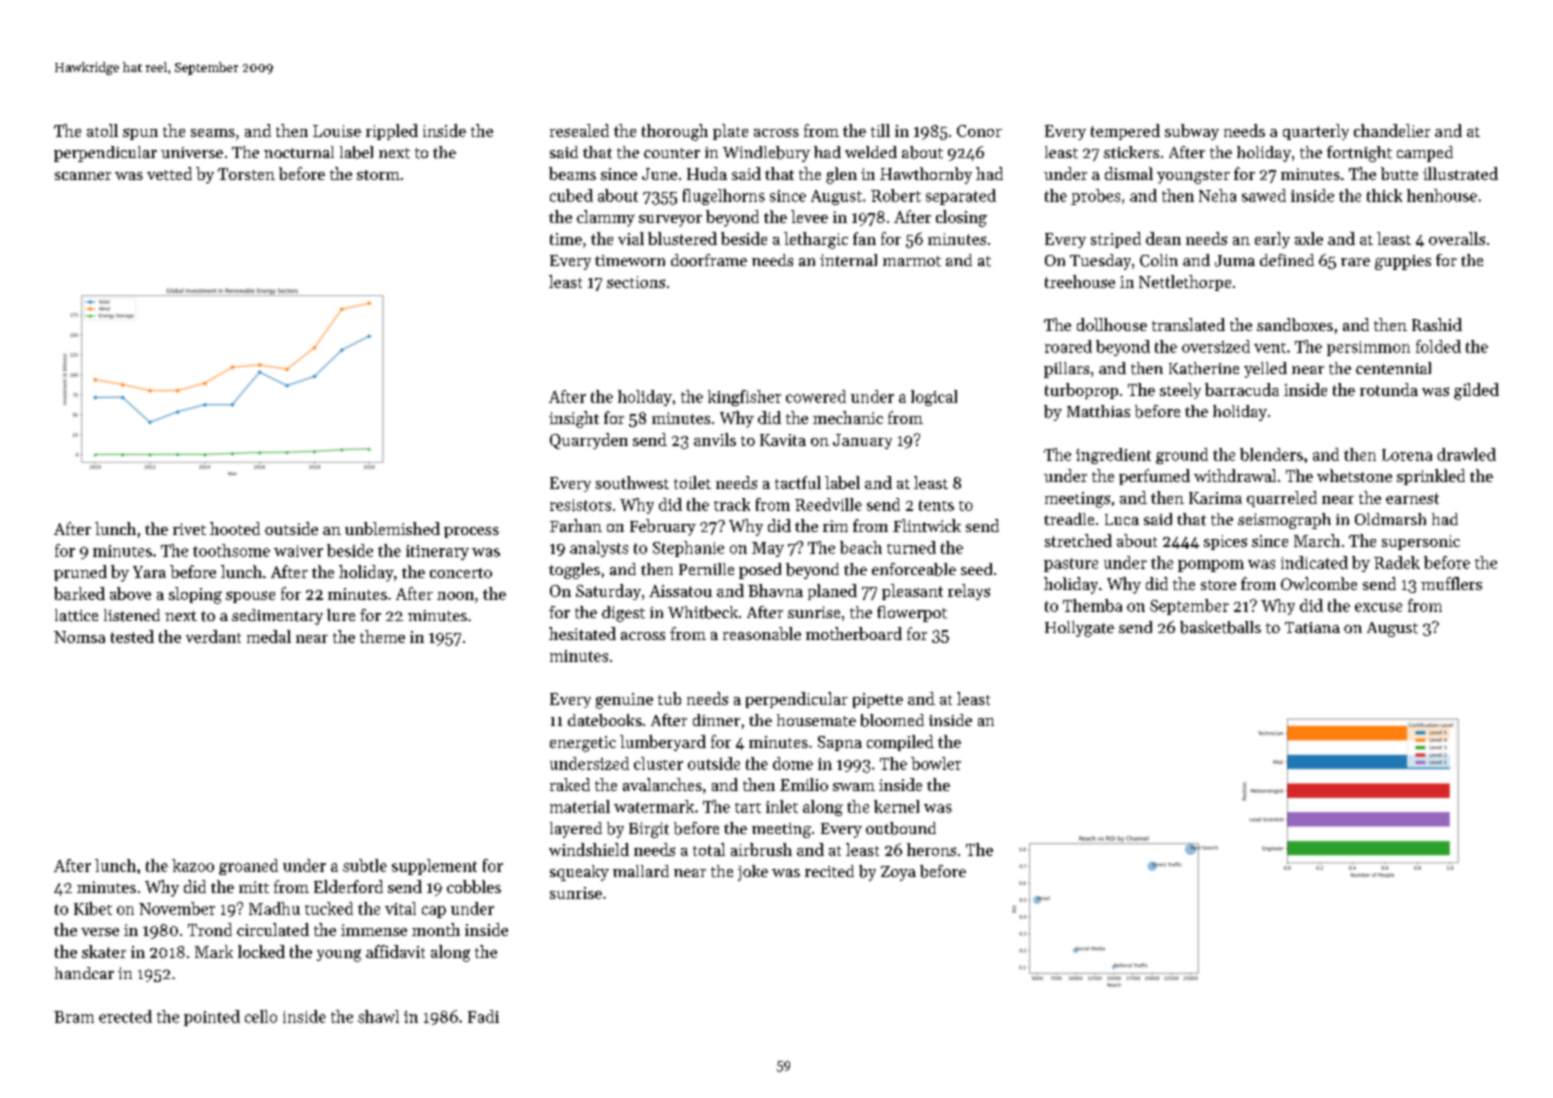 This screenshot has height=1098, width=1553. I want to click on Kibet, so click(93, 908).
